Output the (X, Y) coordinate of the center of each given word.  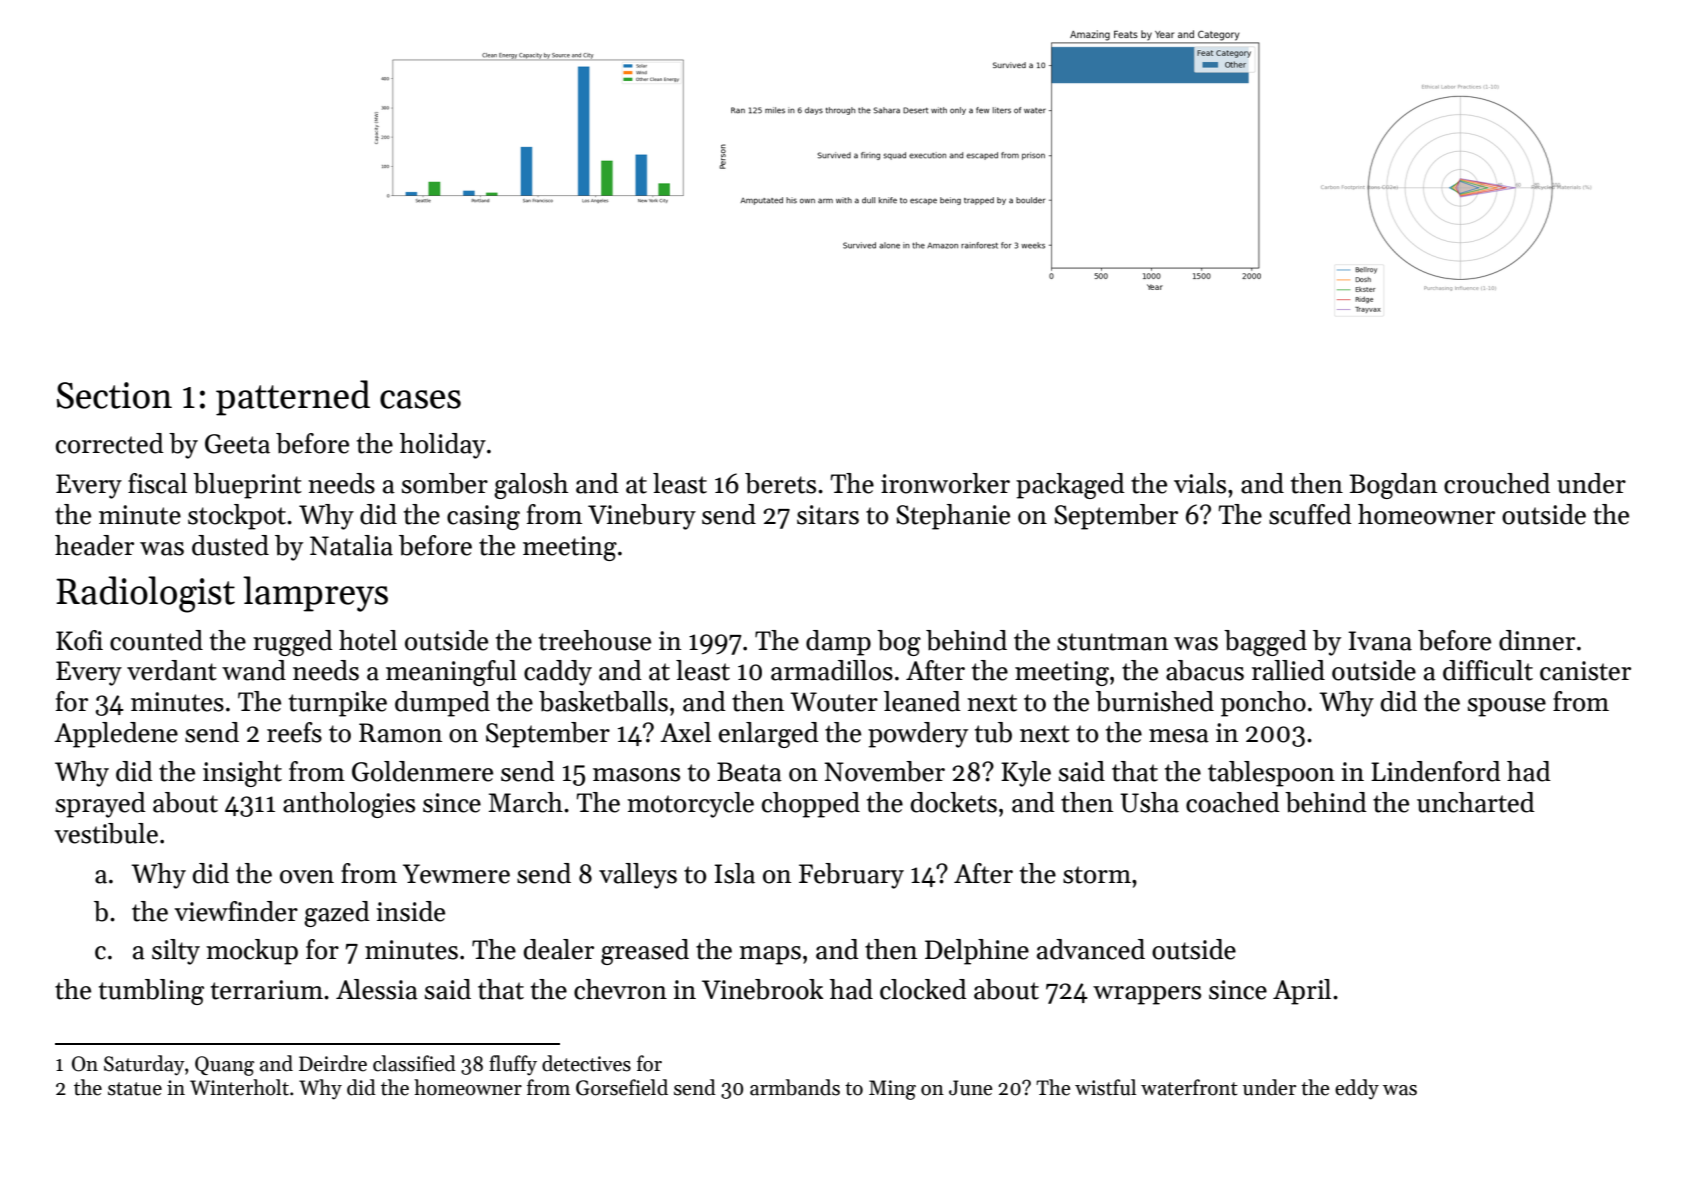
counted (156, 640)
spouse (1507, 707)
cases (420, 399)
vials (1200, 483)
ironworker (945, 483)
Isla (734, 873)
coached (1233, 802)
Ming (892, 1090)
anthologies (349, 805)
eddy (1357, 1089)
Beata (749, 772)
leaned (922, 701)
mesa (1179, 736)
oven (307, 877)
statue (135, 1089)
